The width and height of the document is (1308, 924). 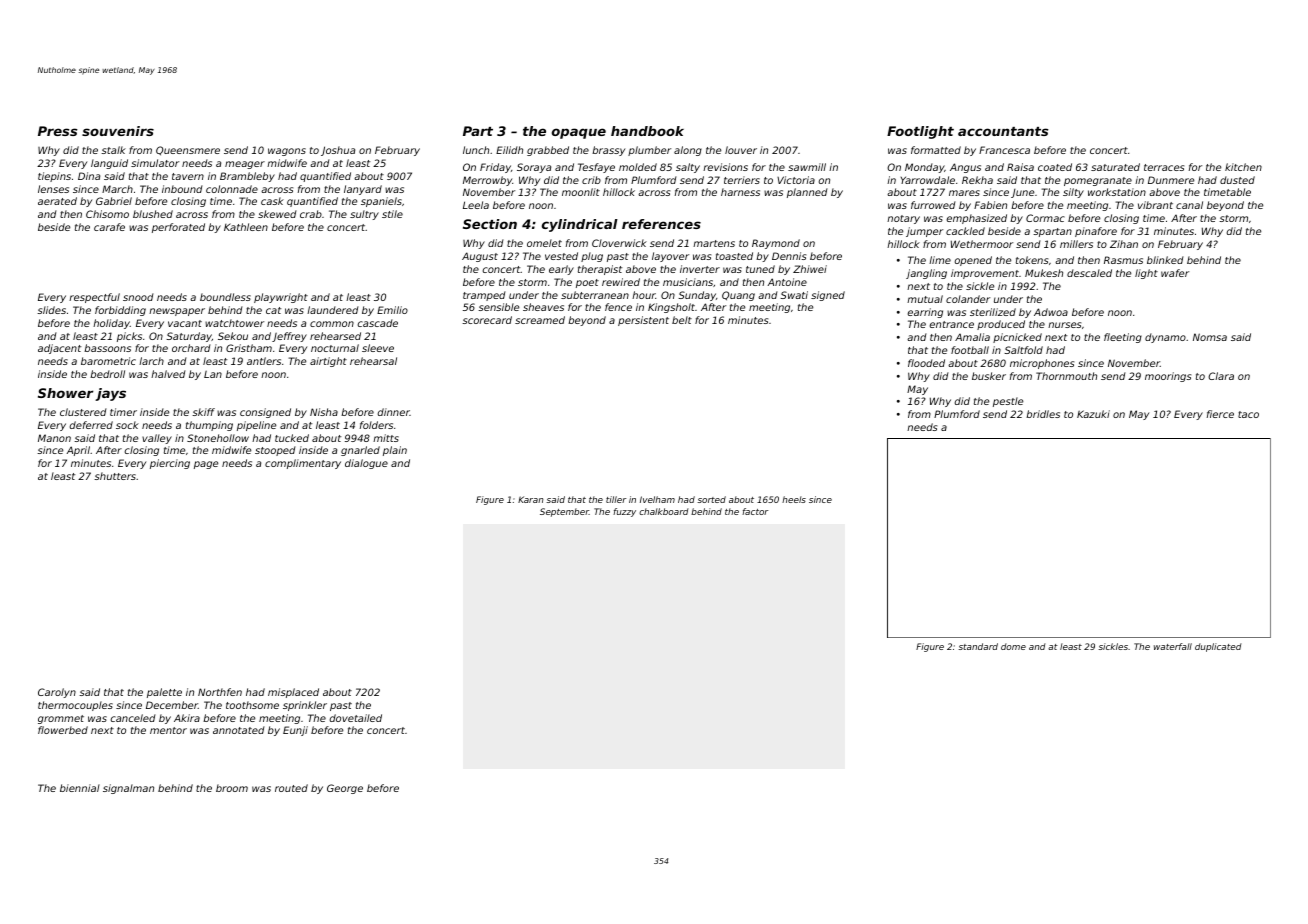 What do you see at coordinates (755, 511) in the document?
I see `factor` at bounding box center [755, 511].
